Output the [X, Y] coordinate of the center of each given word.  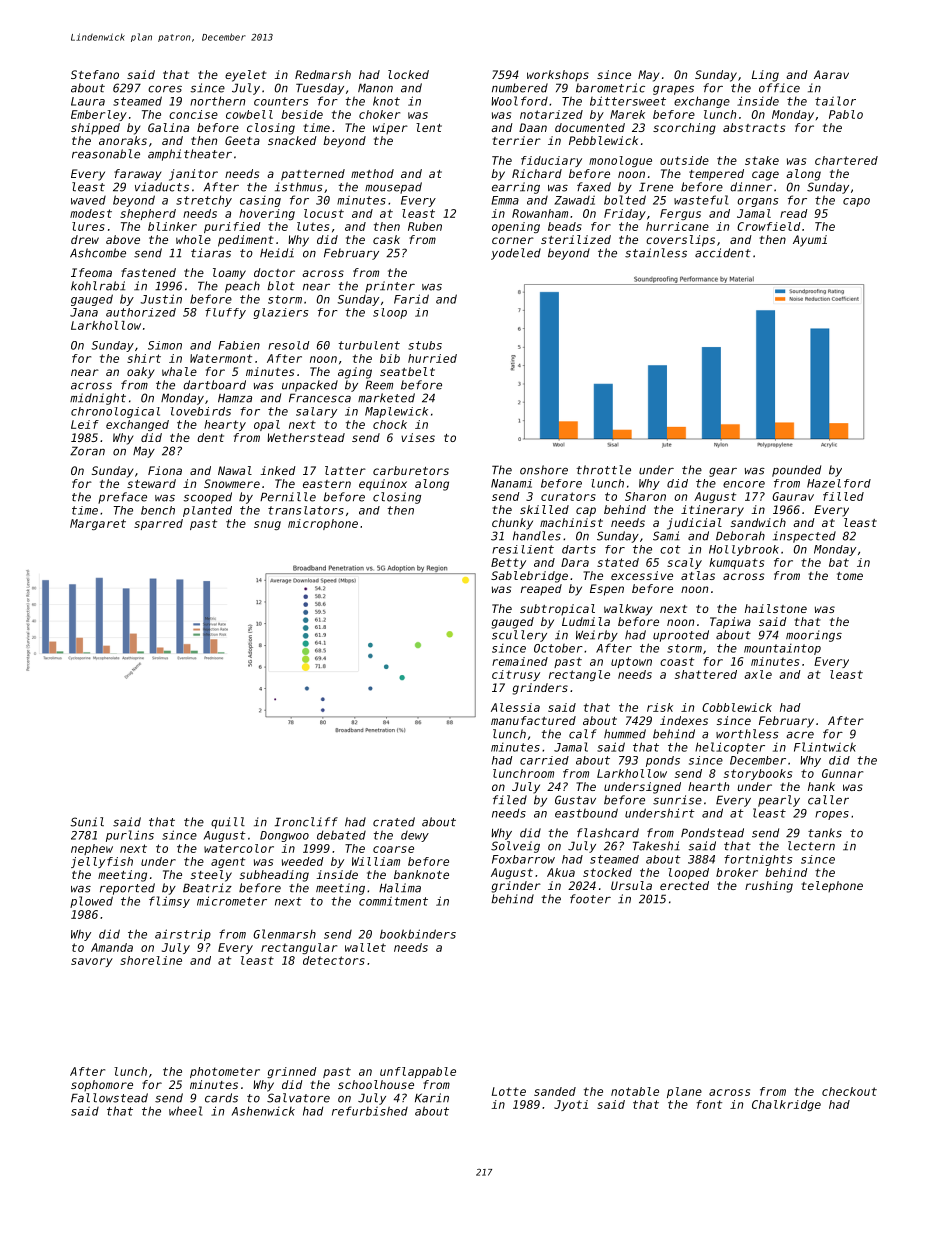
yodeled [516, 254]
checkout [849, 1091]
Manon [375, 88]
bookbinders [418, 934]
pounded [796, 471]
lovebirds [201, 411]
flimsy [169, 902]
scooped [207, 498]
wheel [185, 1111]
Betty [508, 563]
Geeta [242, 140]
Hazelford [839, 483]
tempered [716, 175]
